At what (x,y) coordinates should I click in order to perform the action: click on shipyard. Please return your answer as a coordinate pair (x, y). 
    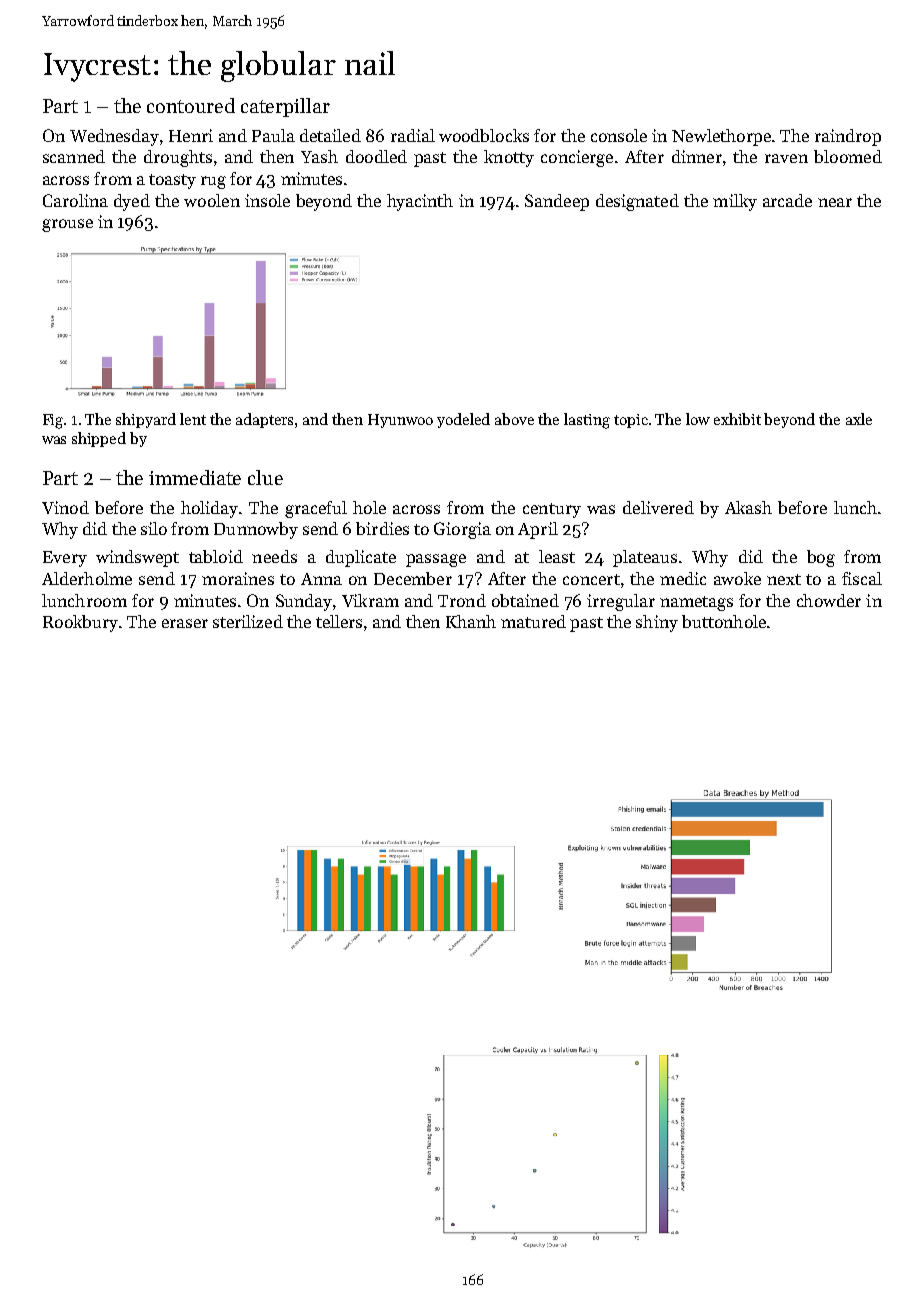
    Looking at the image, I should click on (146, 420).
